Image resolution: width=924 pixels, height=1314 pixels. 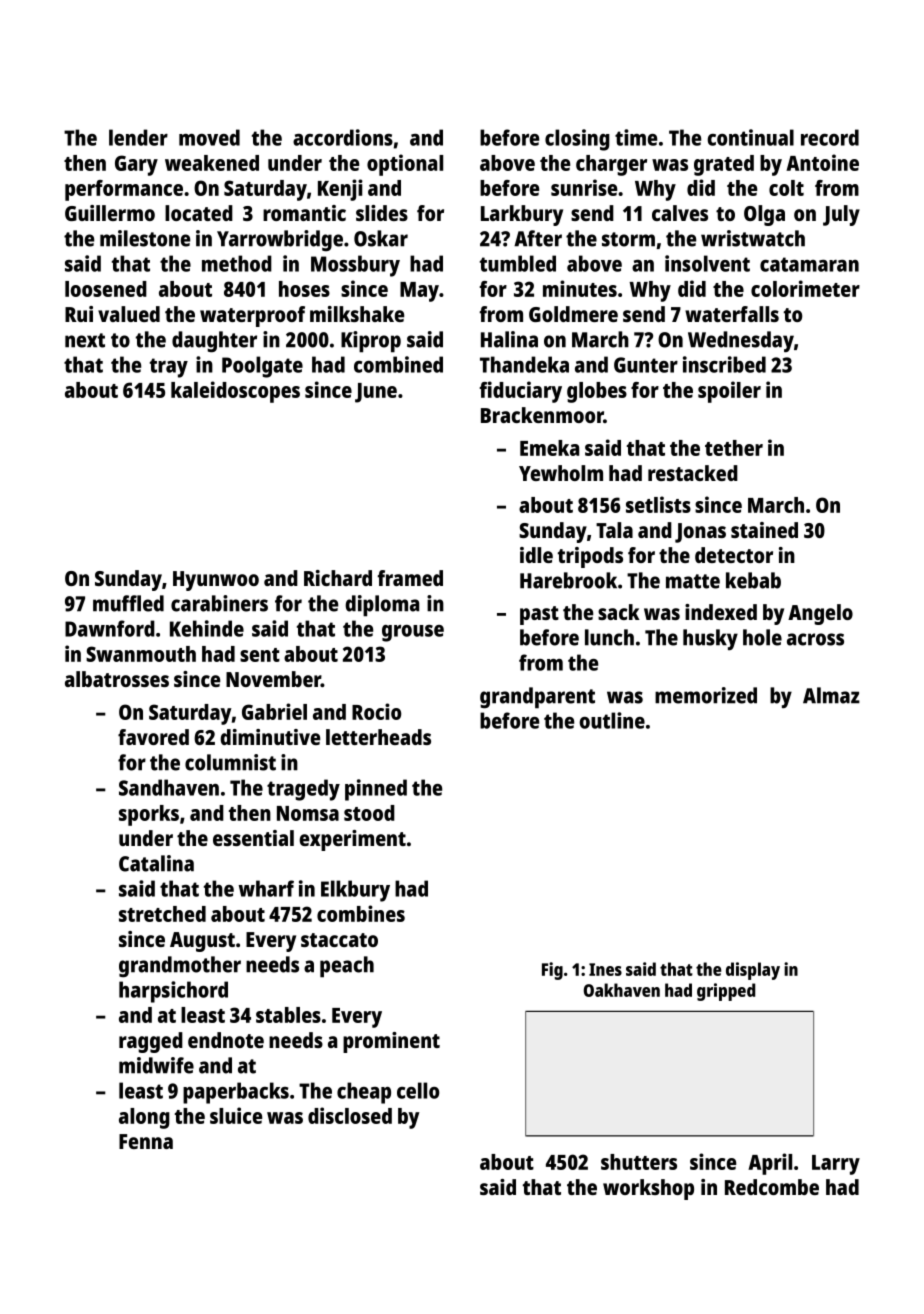 I want to click on catamaran, so click(x=809, y=264).
